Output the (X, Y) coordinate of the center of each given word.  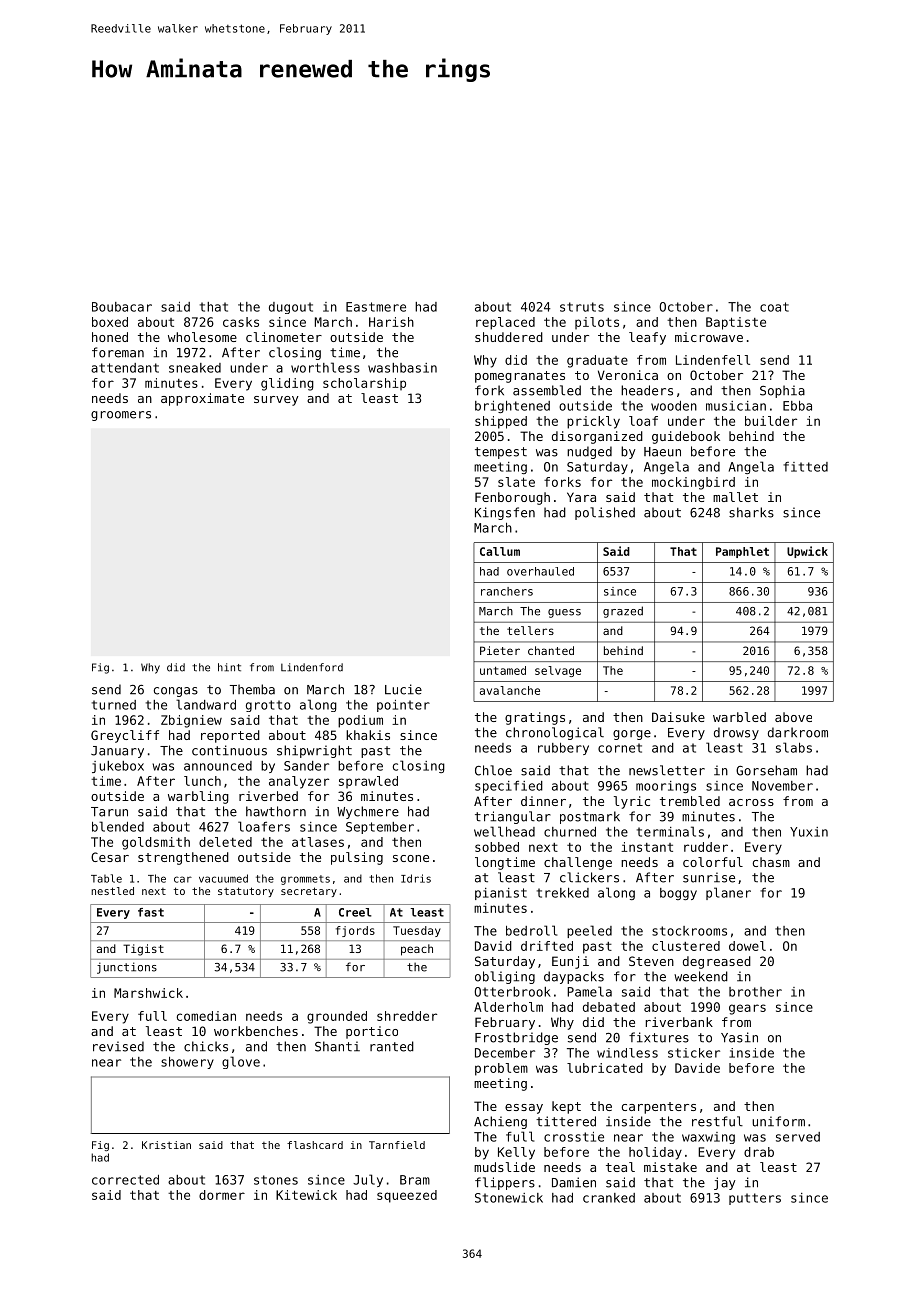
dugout (291, 308)
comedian (206, 1016)
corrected (125, 1180)
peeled (589, 931)
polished (605, 513)
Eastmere (376, 307)
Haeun (662, 452)
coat (774, 307)
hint (229, 667)
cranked (609, 1198)
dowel (747, 946)
